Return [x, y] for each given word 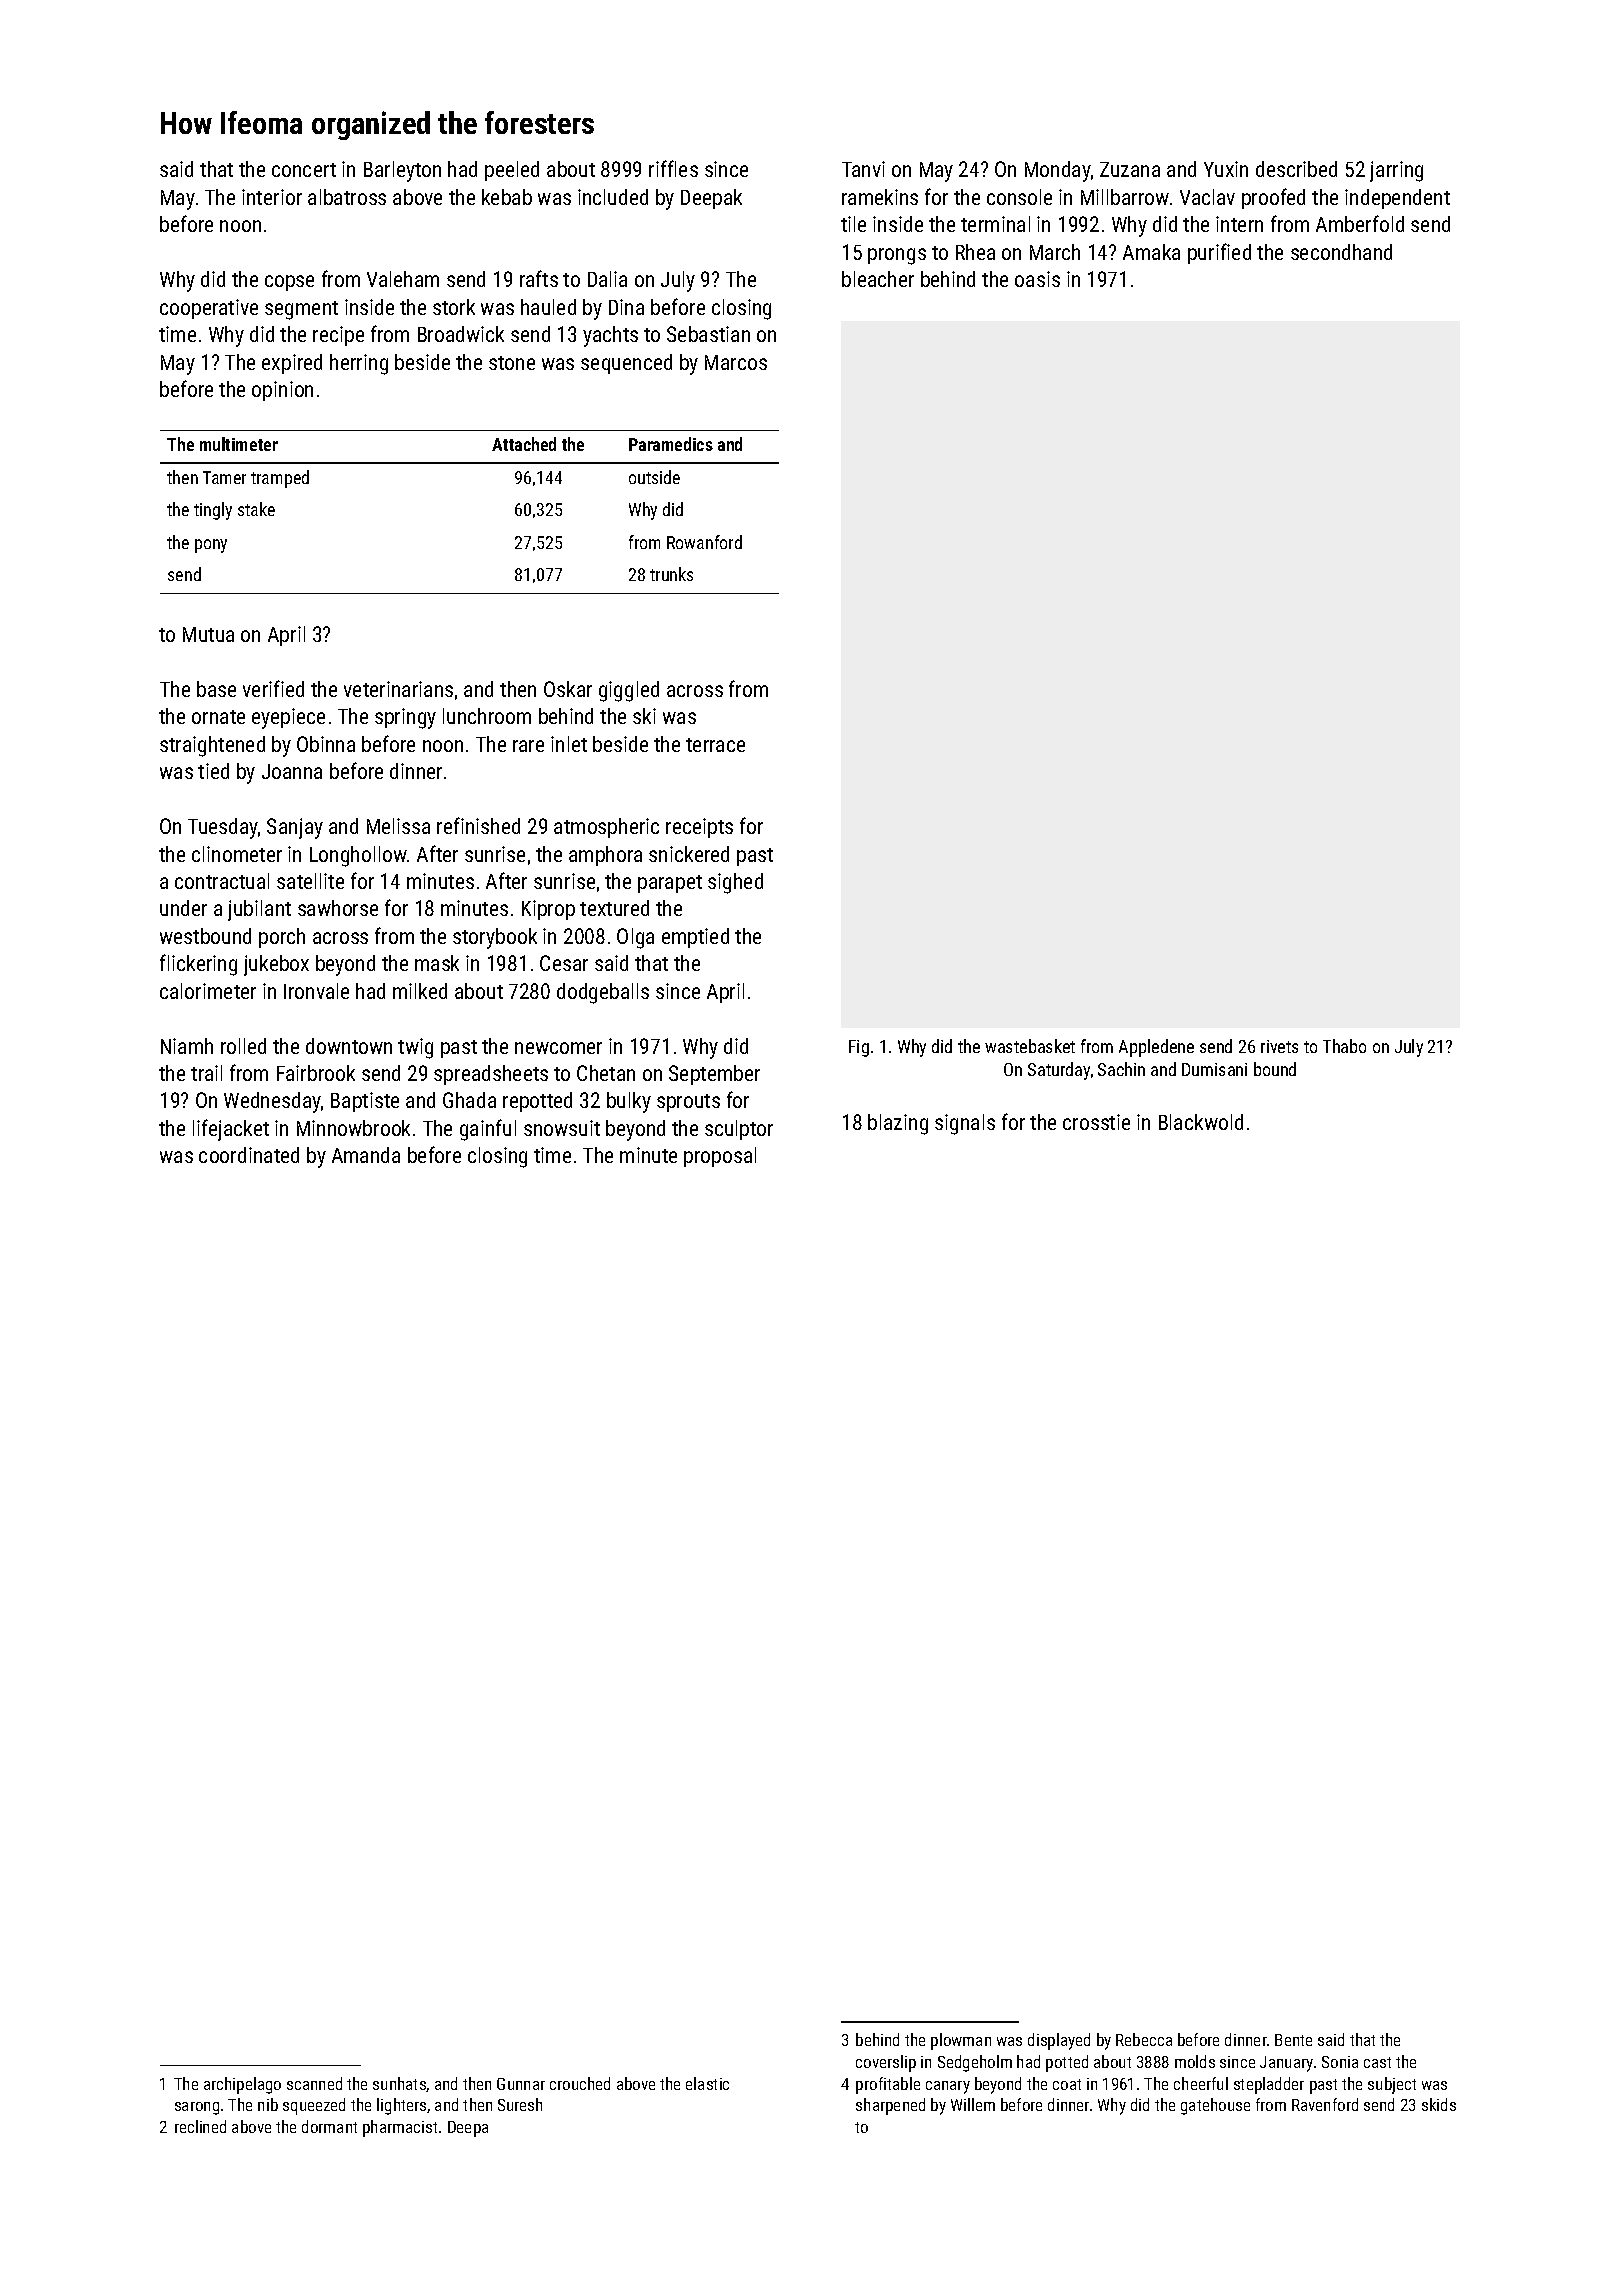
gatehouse [1215, 2106]
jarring [1396, 171]
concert [304, 170]
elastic [707, 2083]
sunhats [400, 2084]
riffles [673, 168]
